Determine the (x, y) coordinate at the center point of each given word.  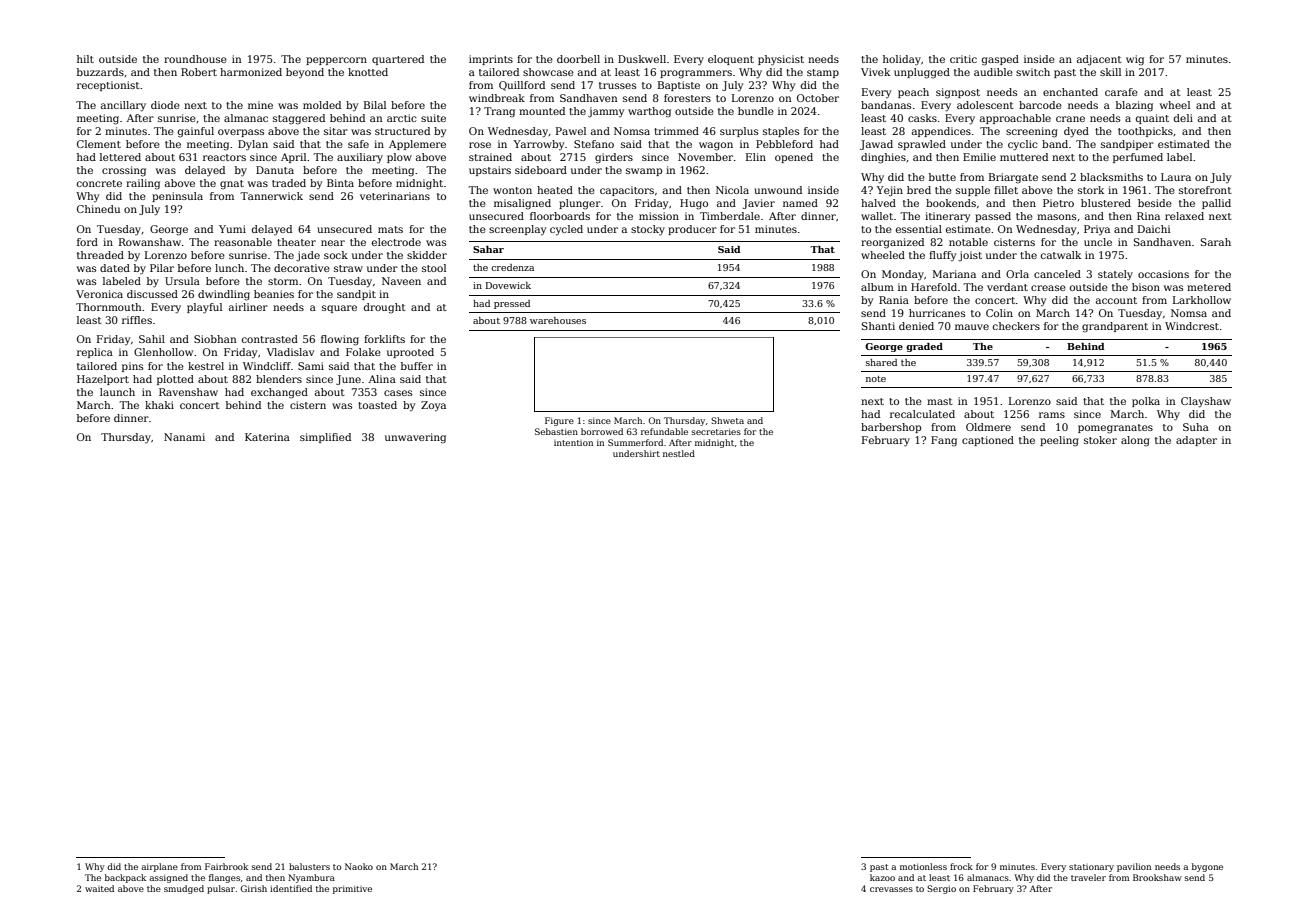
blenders (279, 379)
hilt (85, 59)
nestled (679, 453)
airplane (159, 867)
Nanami (184, 437)
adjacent (1099, 60)
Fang (944, 441)
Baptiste (679, 86)
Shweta (727, 420)
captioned (988, 441)
